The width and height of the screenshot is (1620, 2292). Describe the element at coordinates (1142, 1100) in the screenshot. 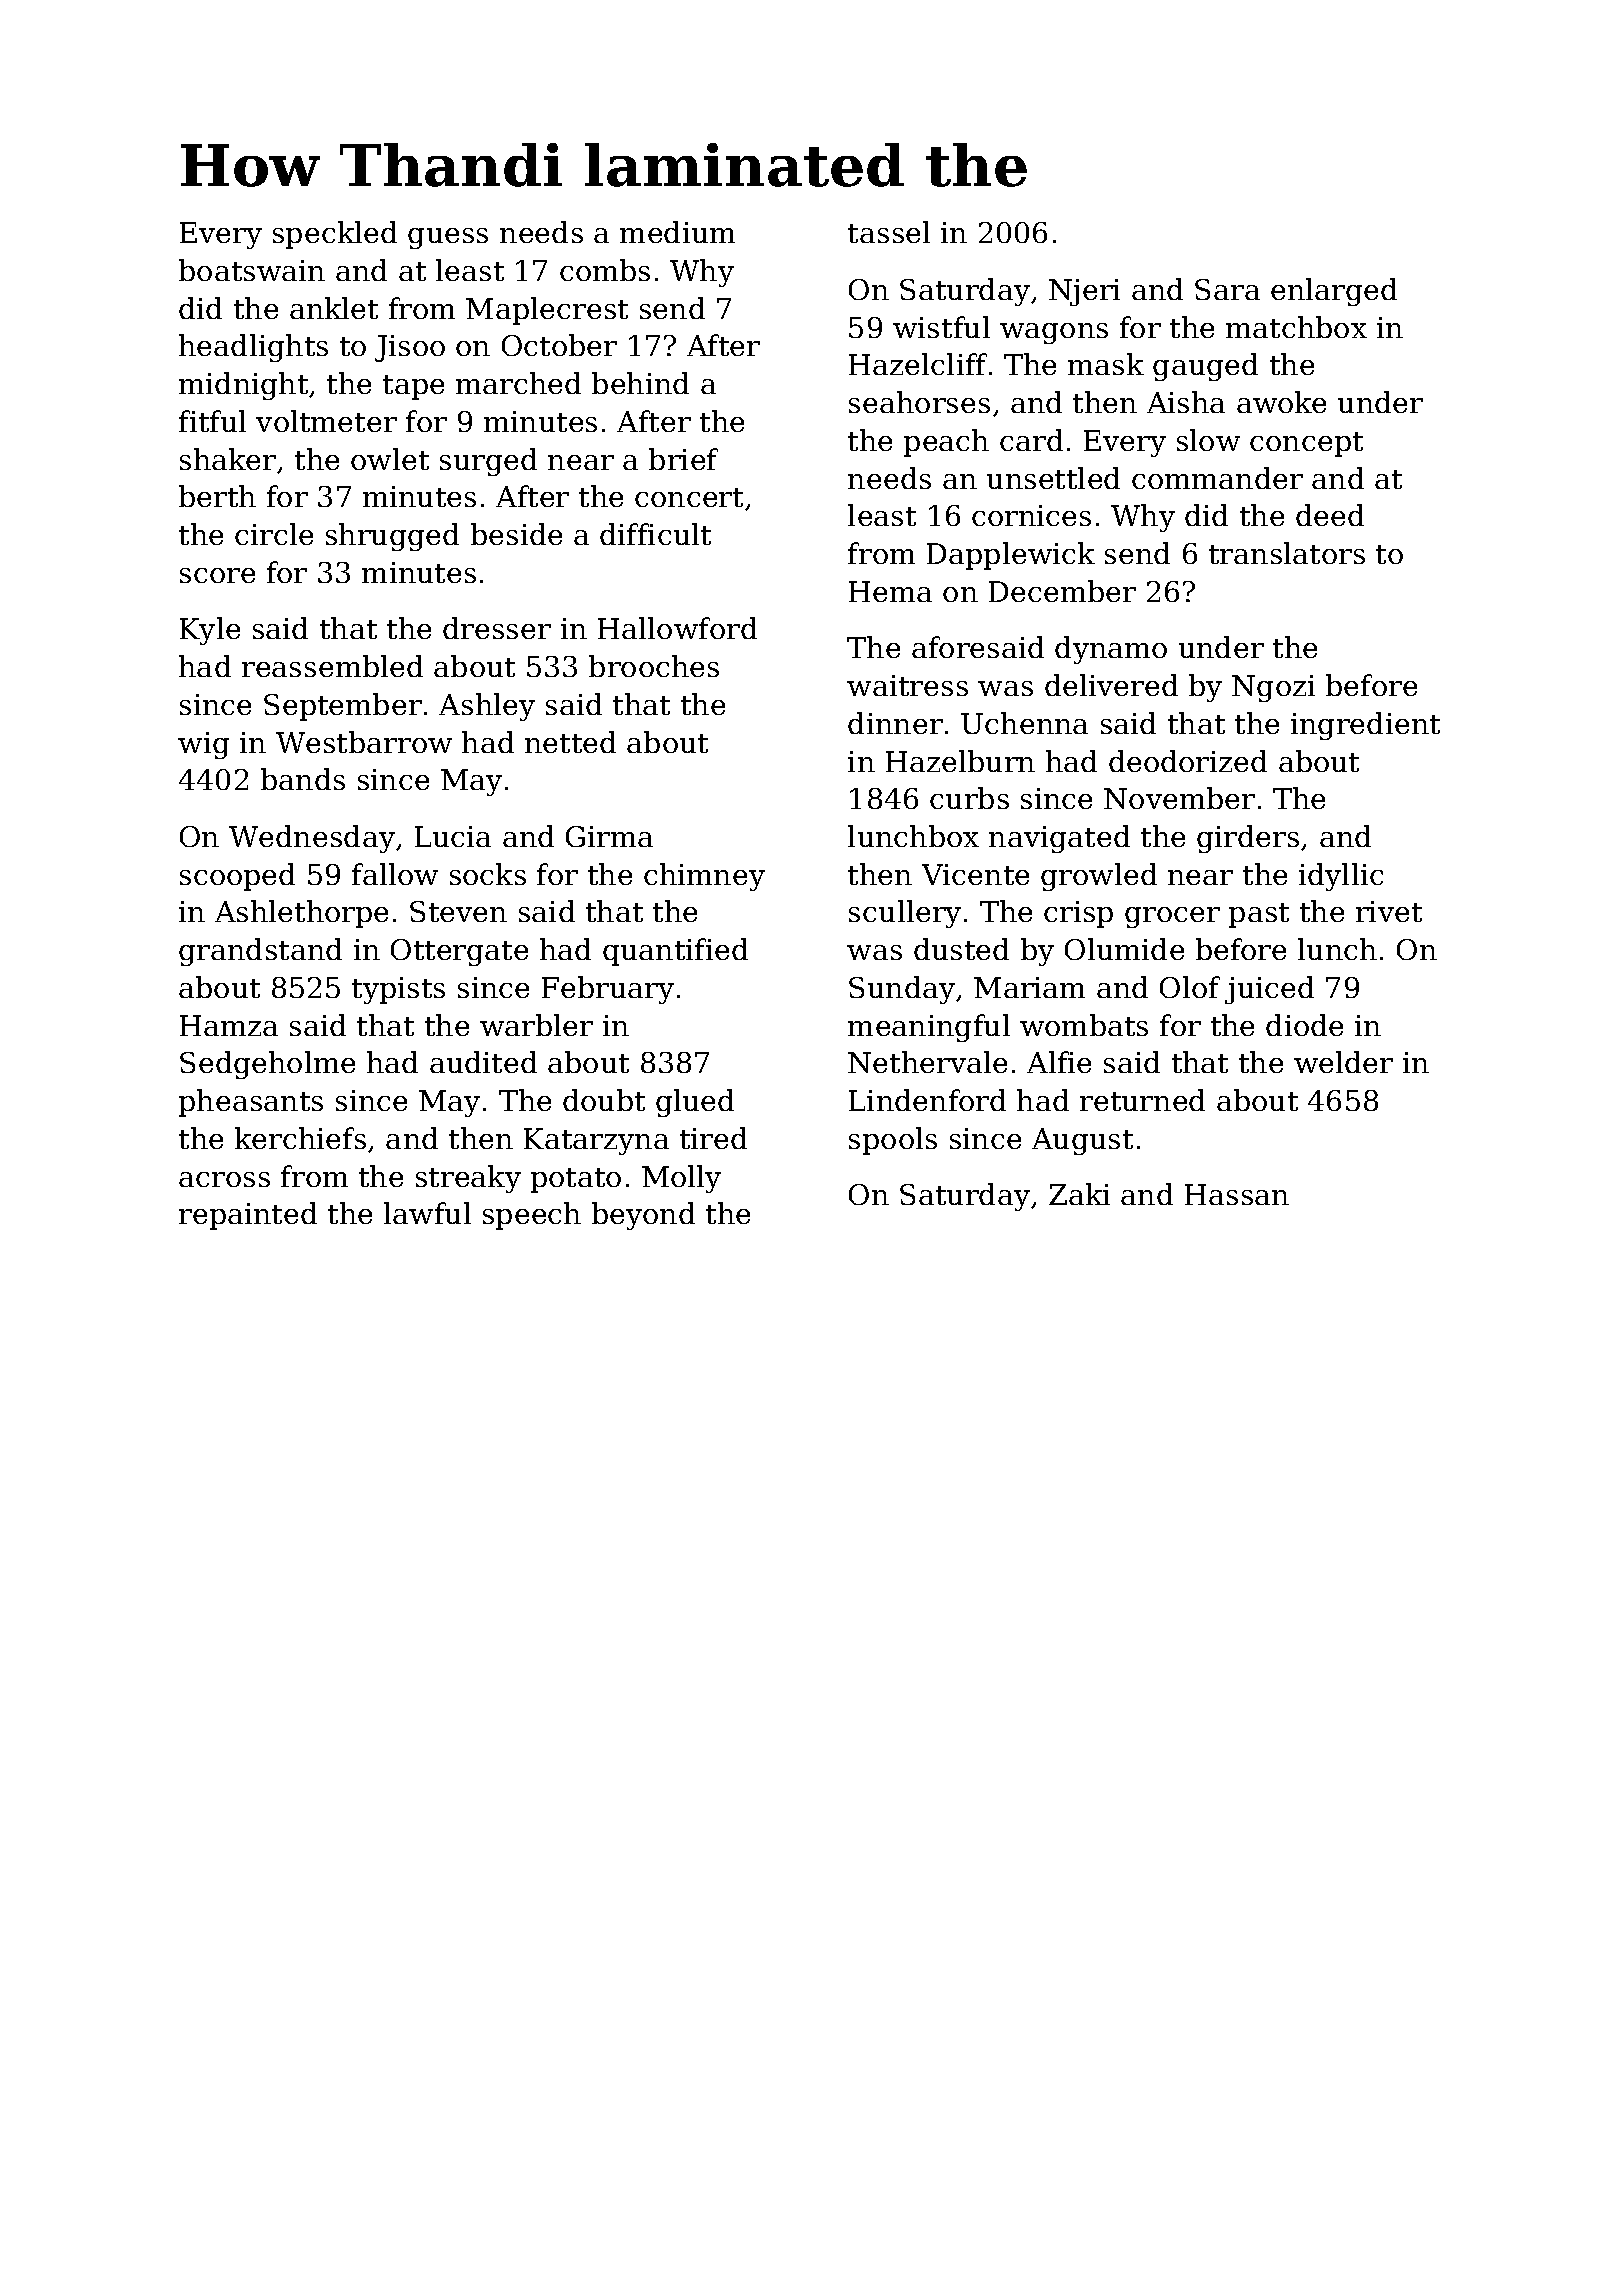

I see `returned` at that location.
